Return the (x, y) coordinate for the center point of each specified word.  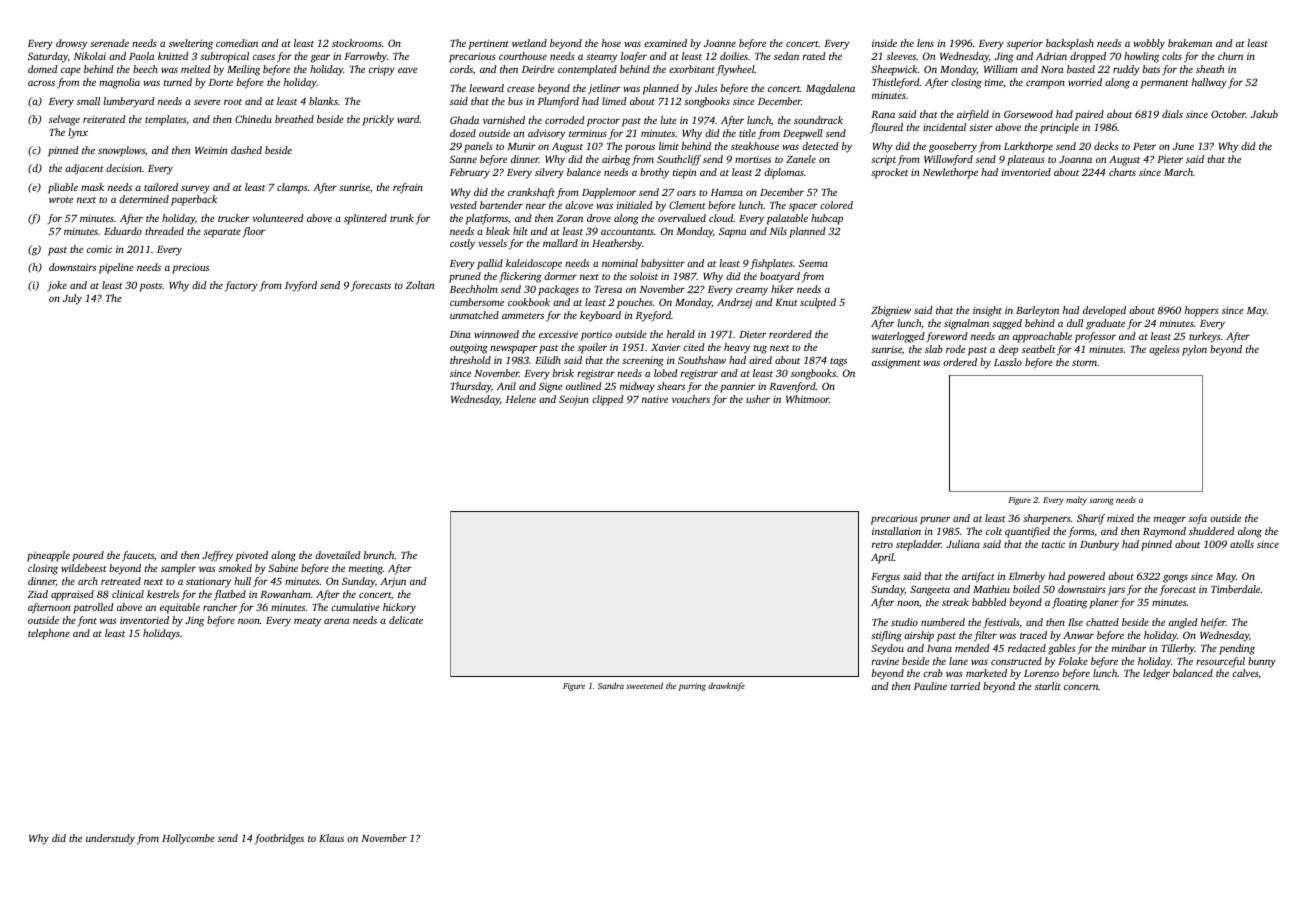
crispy (382, 70)
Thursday (470, 387)
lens (925, 43)
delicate (406, 620)
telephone (49, 634)
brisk (563, 373)
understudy (110, 839)
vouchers (691, 399)
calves (1245, 674)
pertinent (488, 44)
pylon (1194, 350)
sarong (1101, 501)
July (72, 299)
